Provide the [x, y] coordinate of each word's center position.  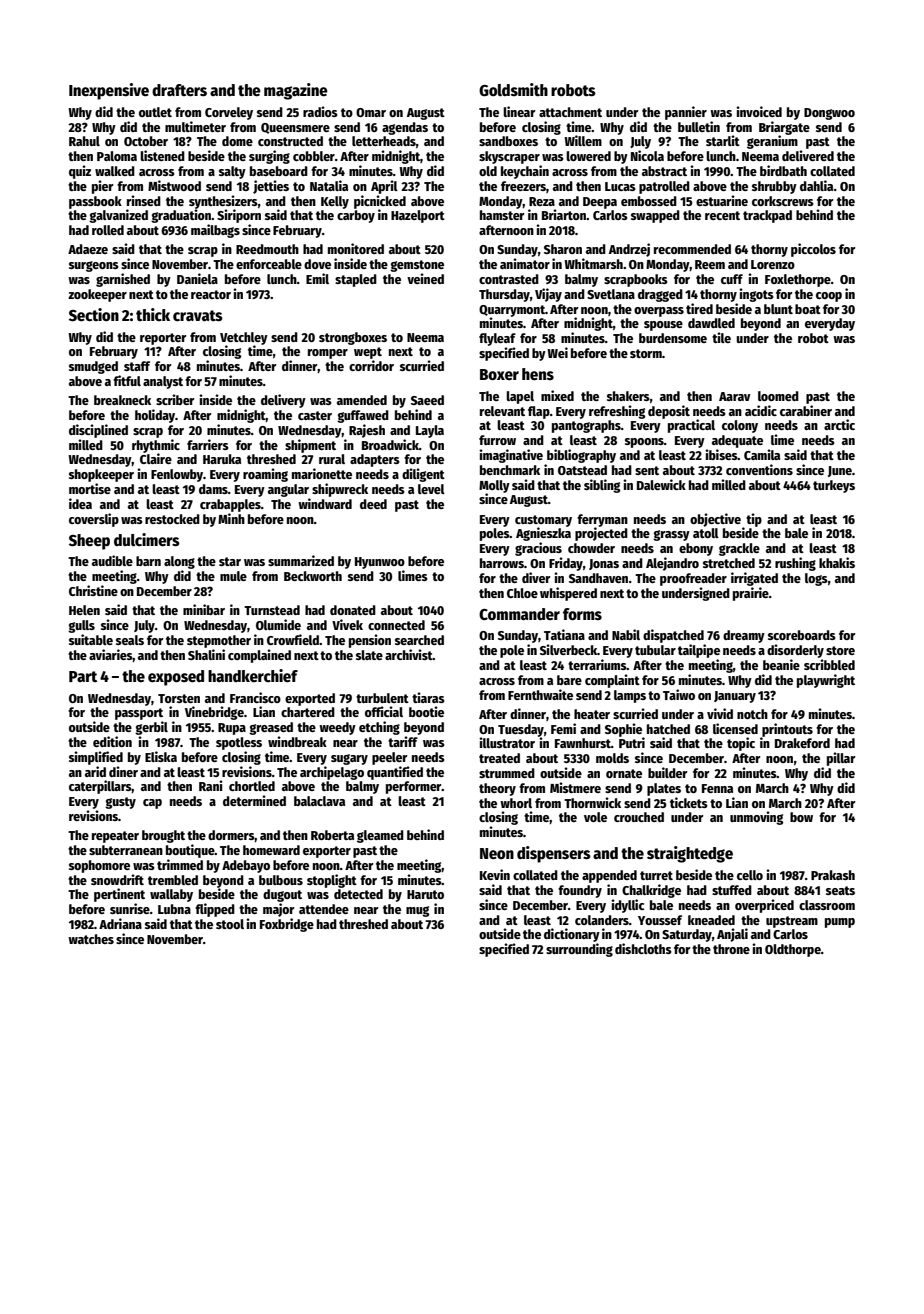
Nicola [647, 155]
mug [417, 911]
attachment [570, 112]
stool [230, 924]
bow [801, 817]
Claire [156, 458]
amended [362, 400]
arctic [839, 424]
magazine [296, 91]
